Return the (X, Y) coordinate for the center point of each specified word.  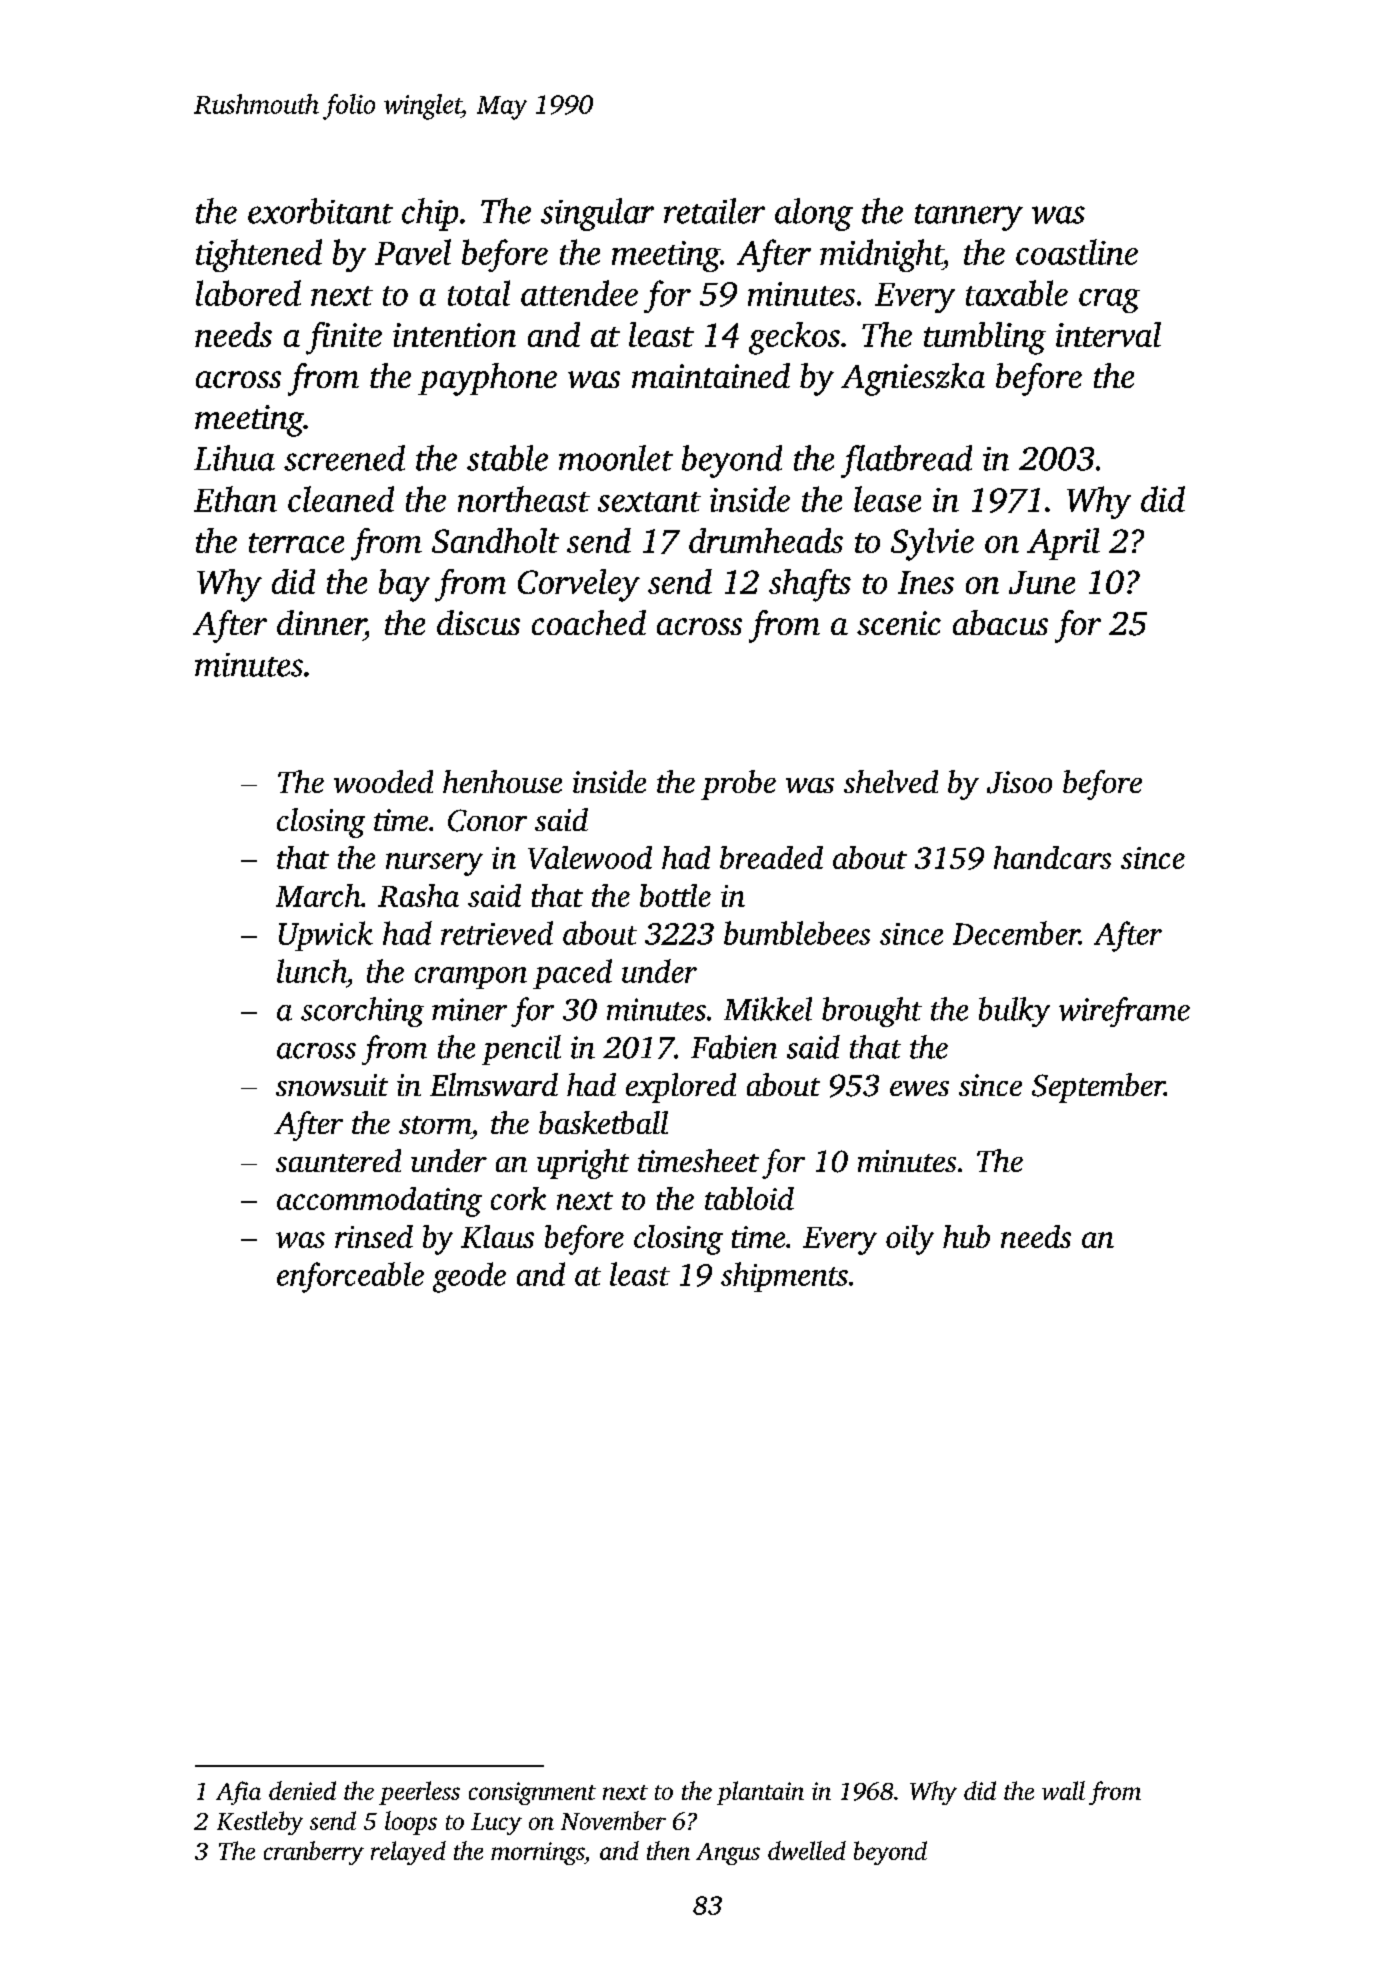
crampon (471, 978)
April (1063, 544)
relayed (408, 1853)
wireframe (1124, 1012)
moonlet (616, 458)
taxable (1017, 293)
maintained (711, 375)
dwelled (807, 1850)
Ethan (235, 499)
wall (1063, 1790)
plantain (760, 1793)
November (613, 1820)
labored (248, 293)
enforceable (350, 1277)
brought (872, 1012)
